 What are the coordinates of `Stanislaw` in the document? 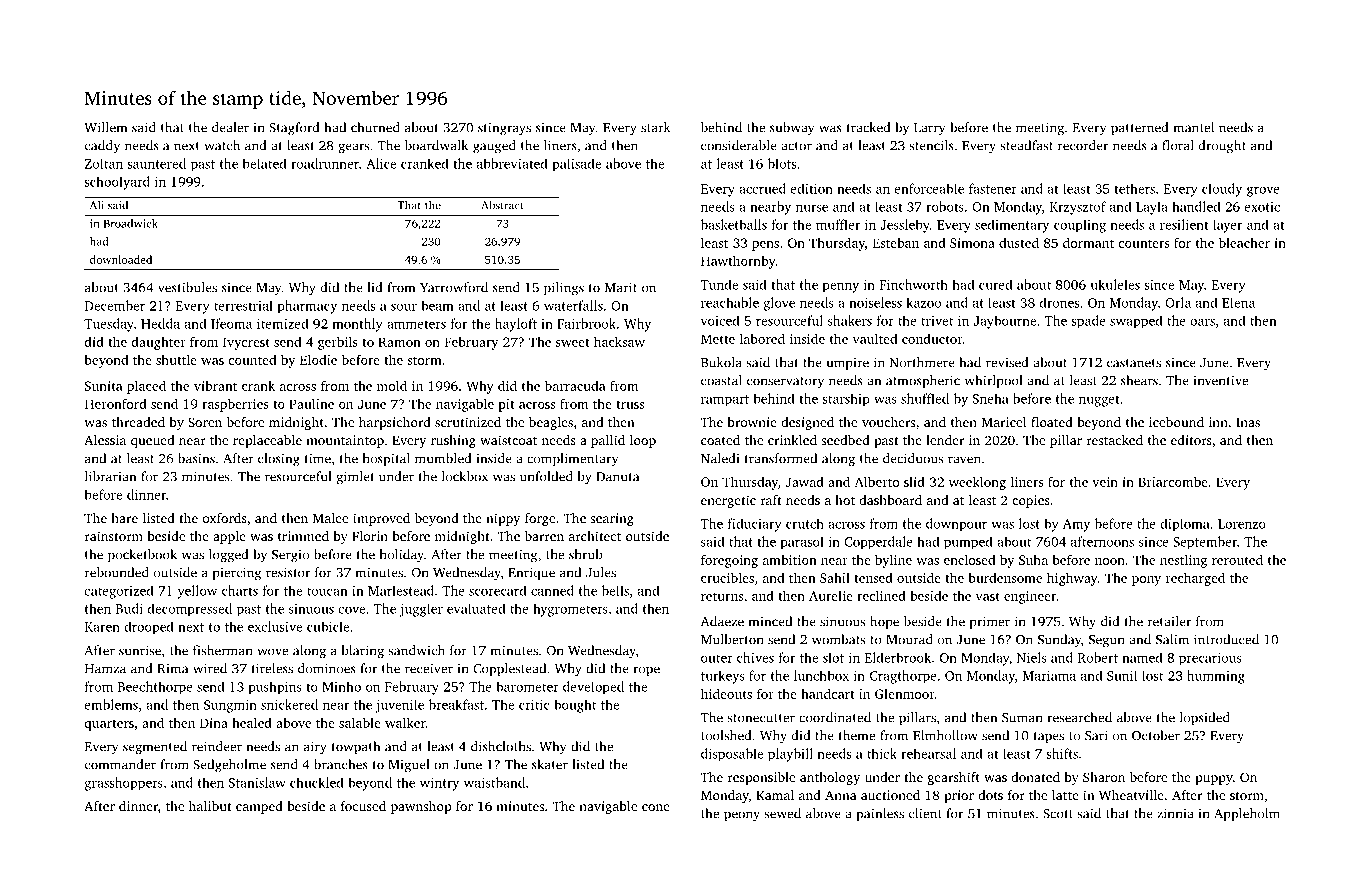 It's located at (257, 782).
